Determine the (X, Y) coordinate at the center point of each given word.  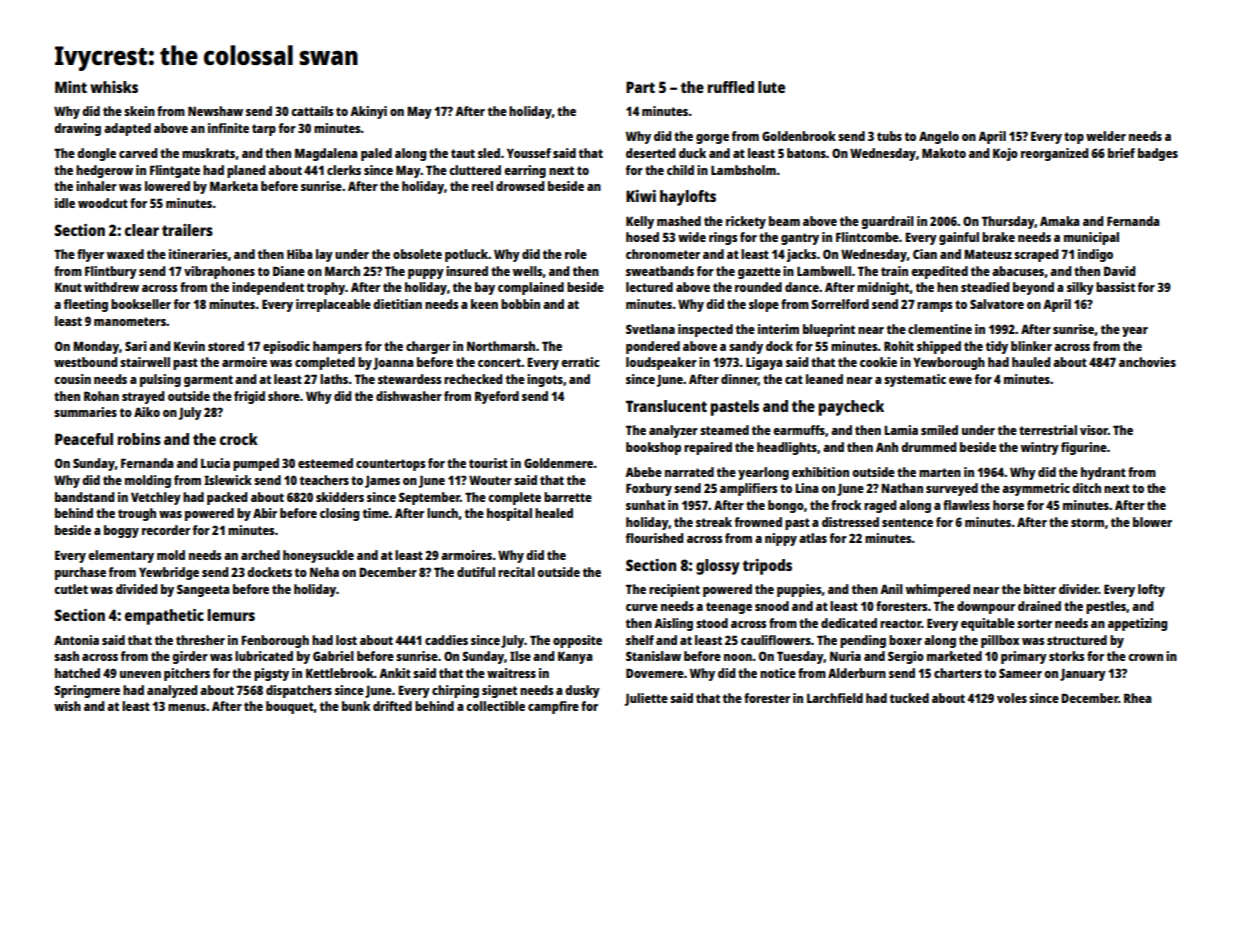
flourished (654, 538)
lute (771, 87)
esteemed (325, 463)
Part (640, 87)
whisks (114, 87)
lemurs (231, 615)
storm (1087, 522)
